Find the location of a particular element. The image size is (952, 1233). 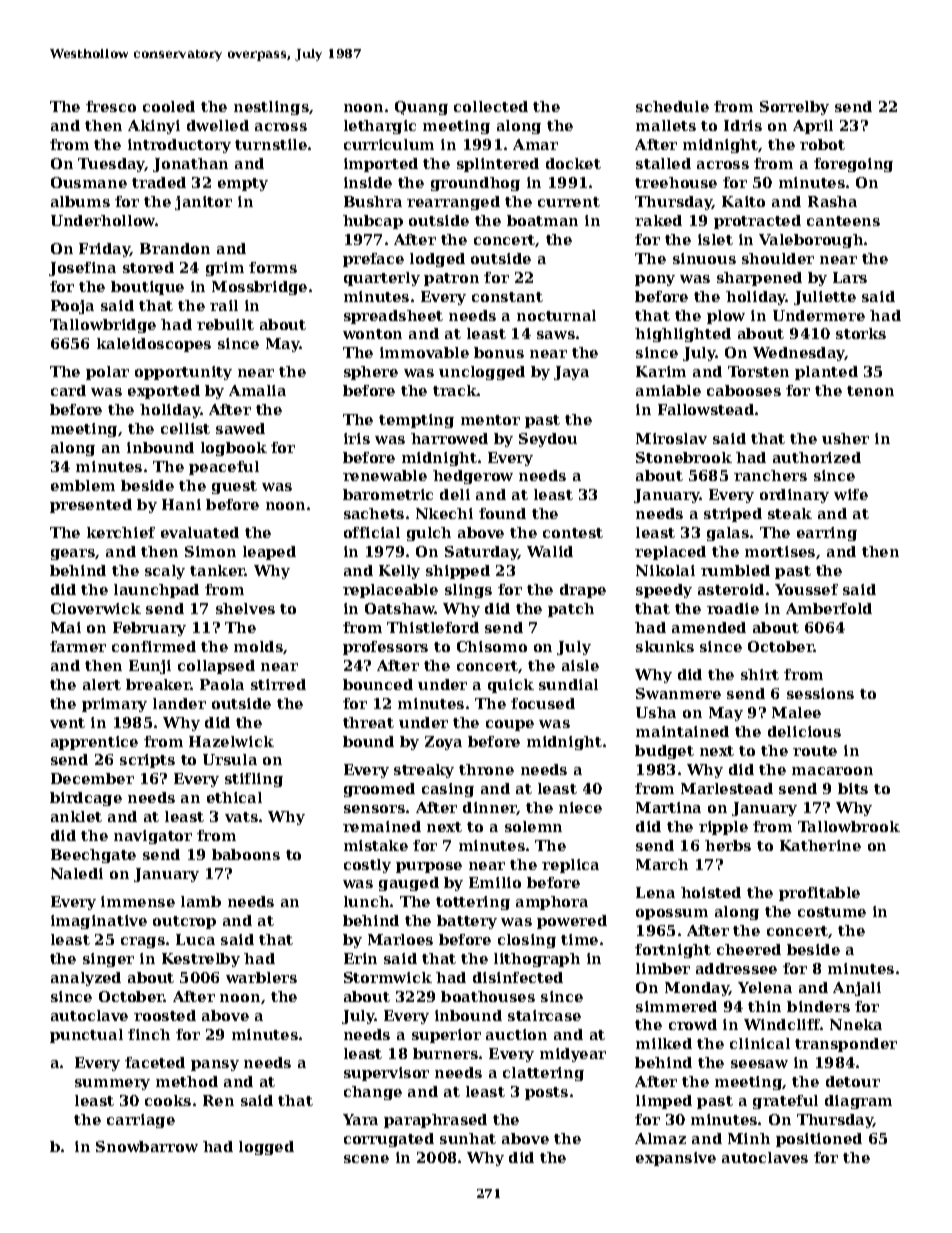

Lars is located at coordinates (850, 277).
